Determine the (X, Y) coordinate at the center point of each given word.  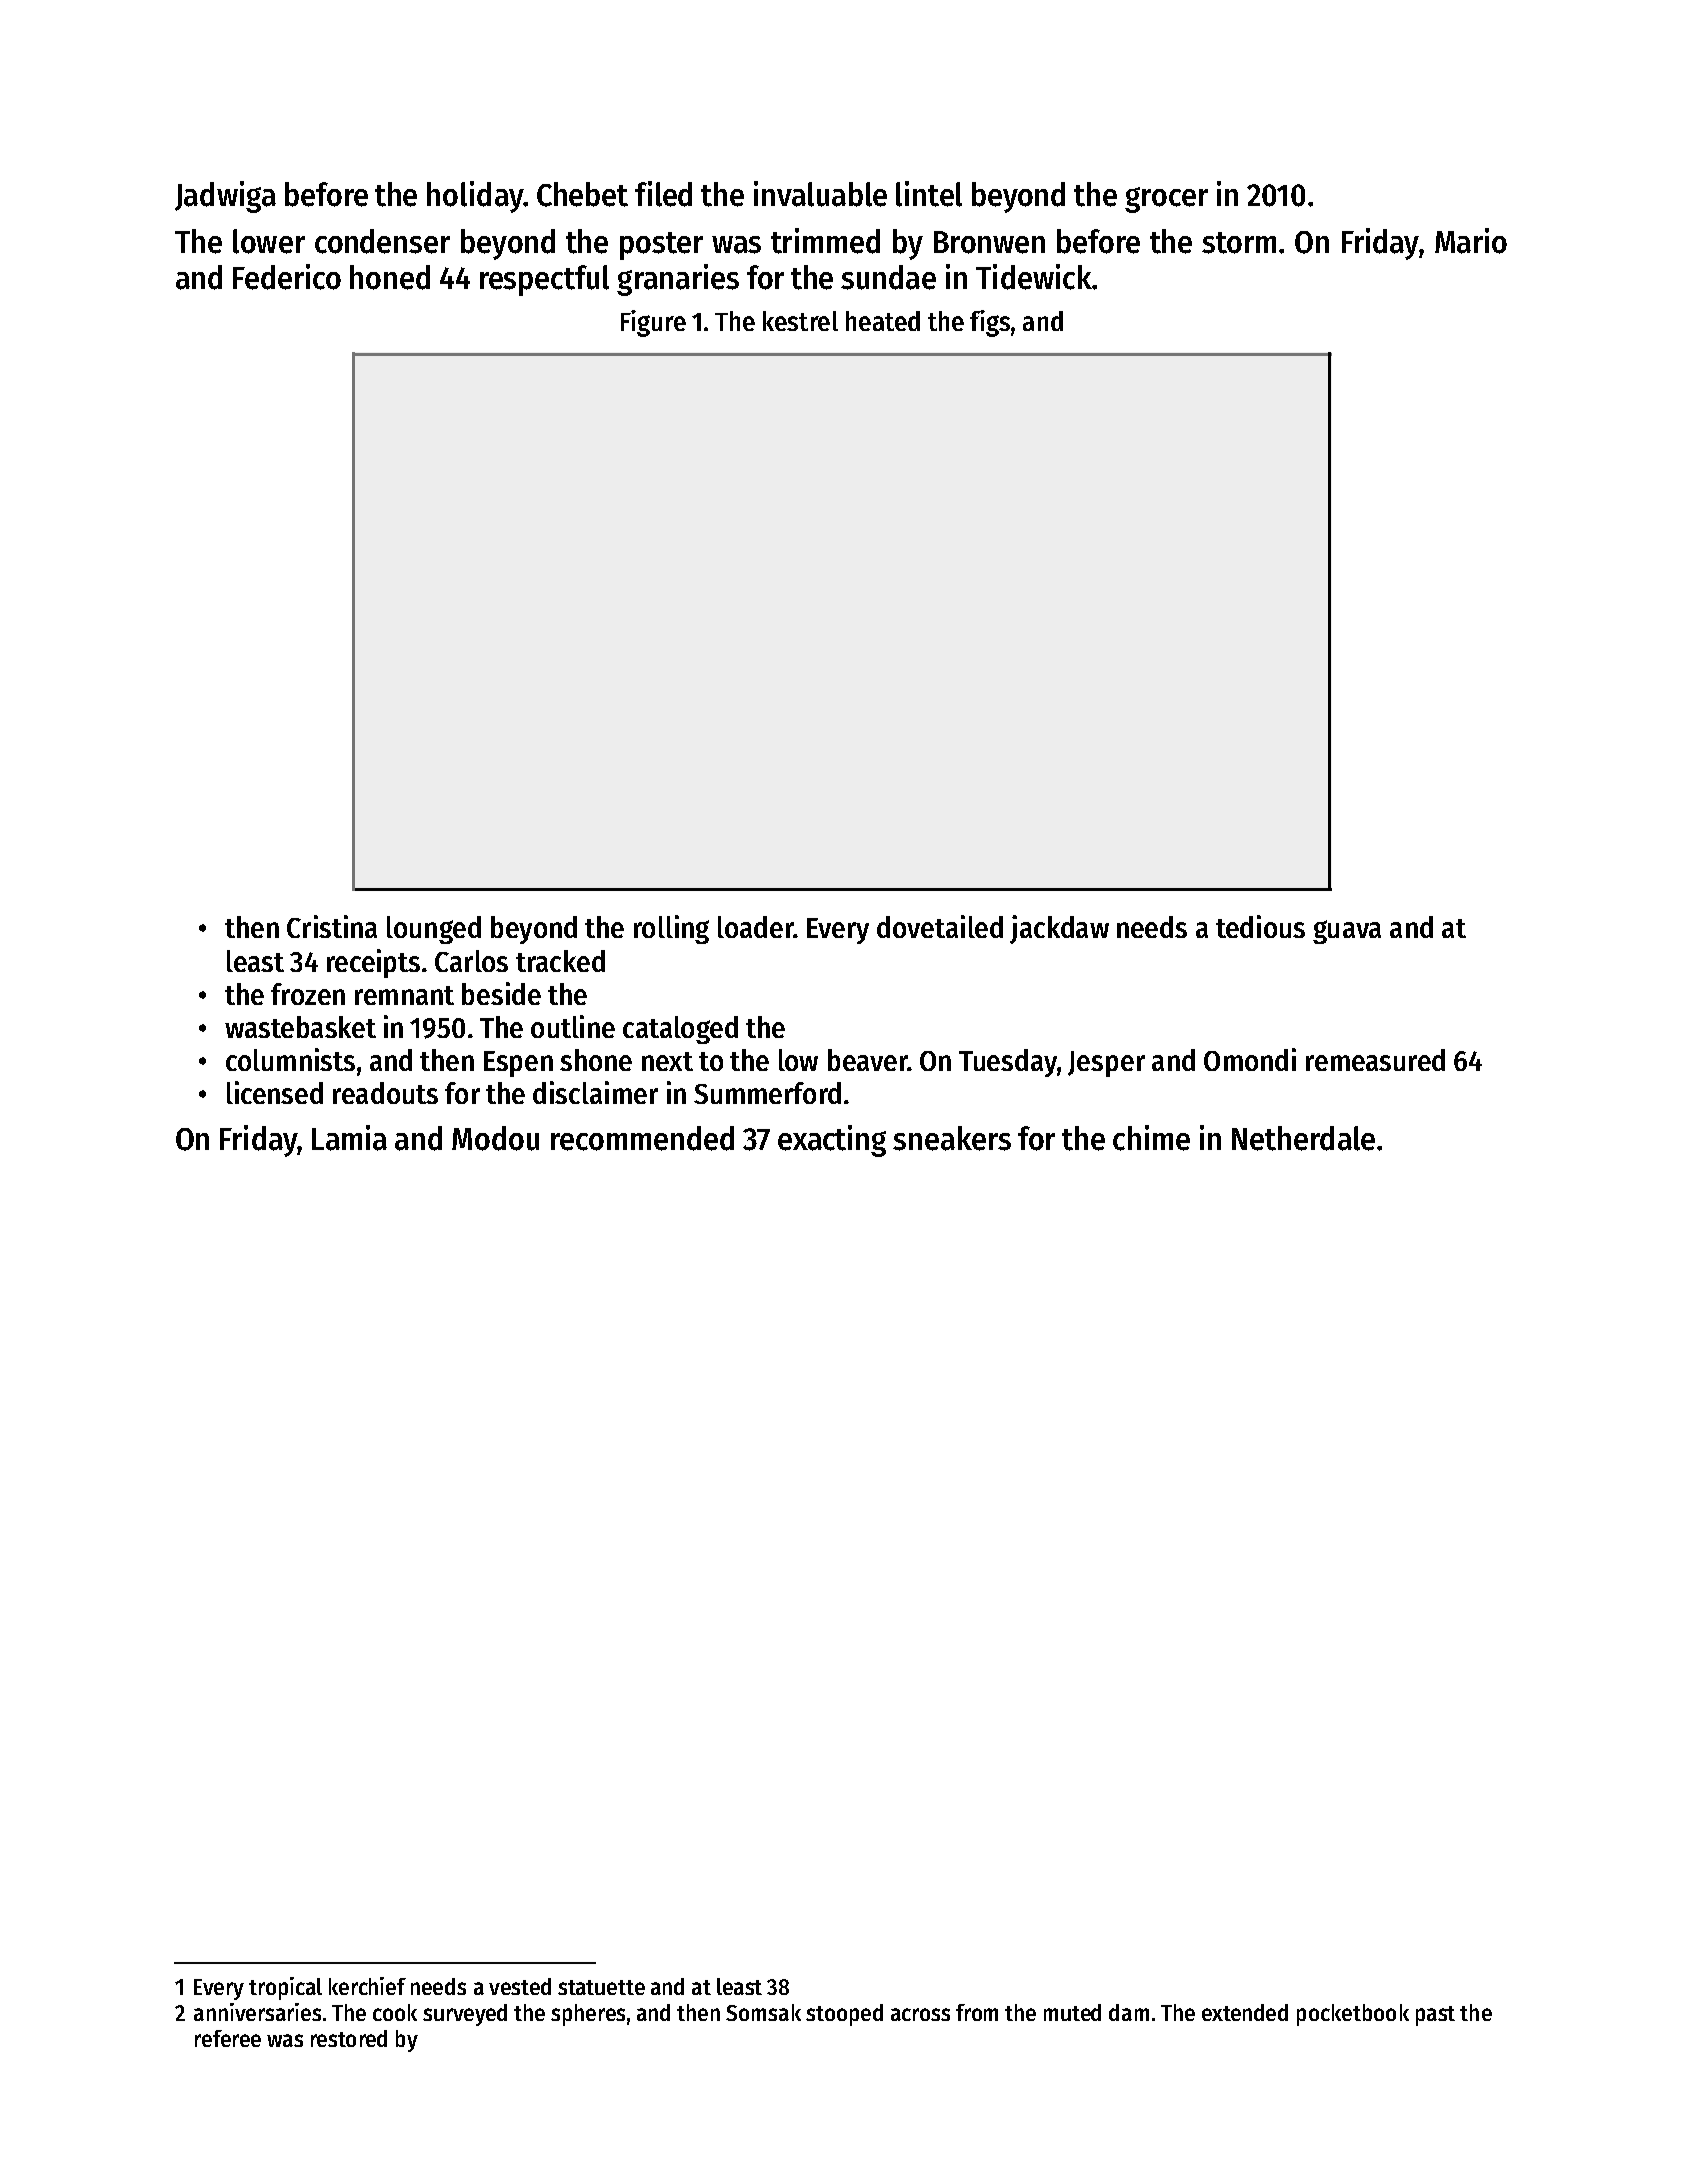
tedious (1260, 926)
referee (228, 2038)
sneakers (952, 1138)
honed (390, 277)
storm (1239, 243)
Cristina (332, 926)
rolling (671, 929)
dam (1129, 2012)
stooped (844, 2015)
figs (990, 323)
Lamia (349, 1138)
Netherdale (1303, 1138)
